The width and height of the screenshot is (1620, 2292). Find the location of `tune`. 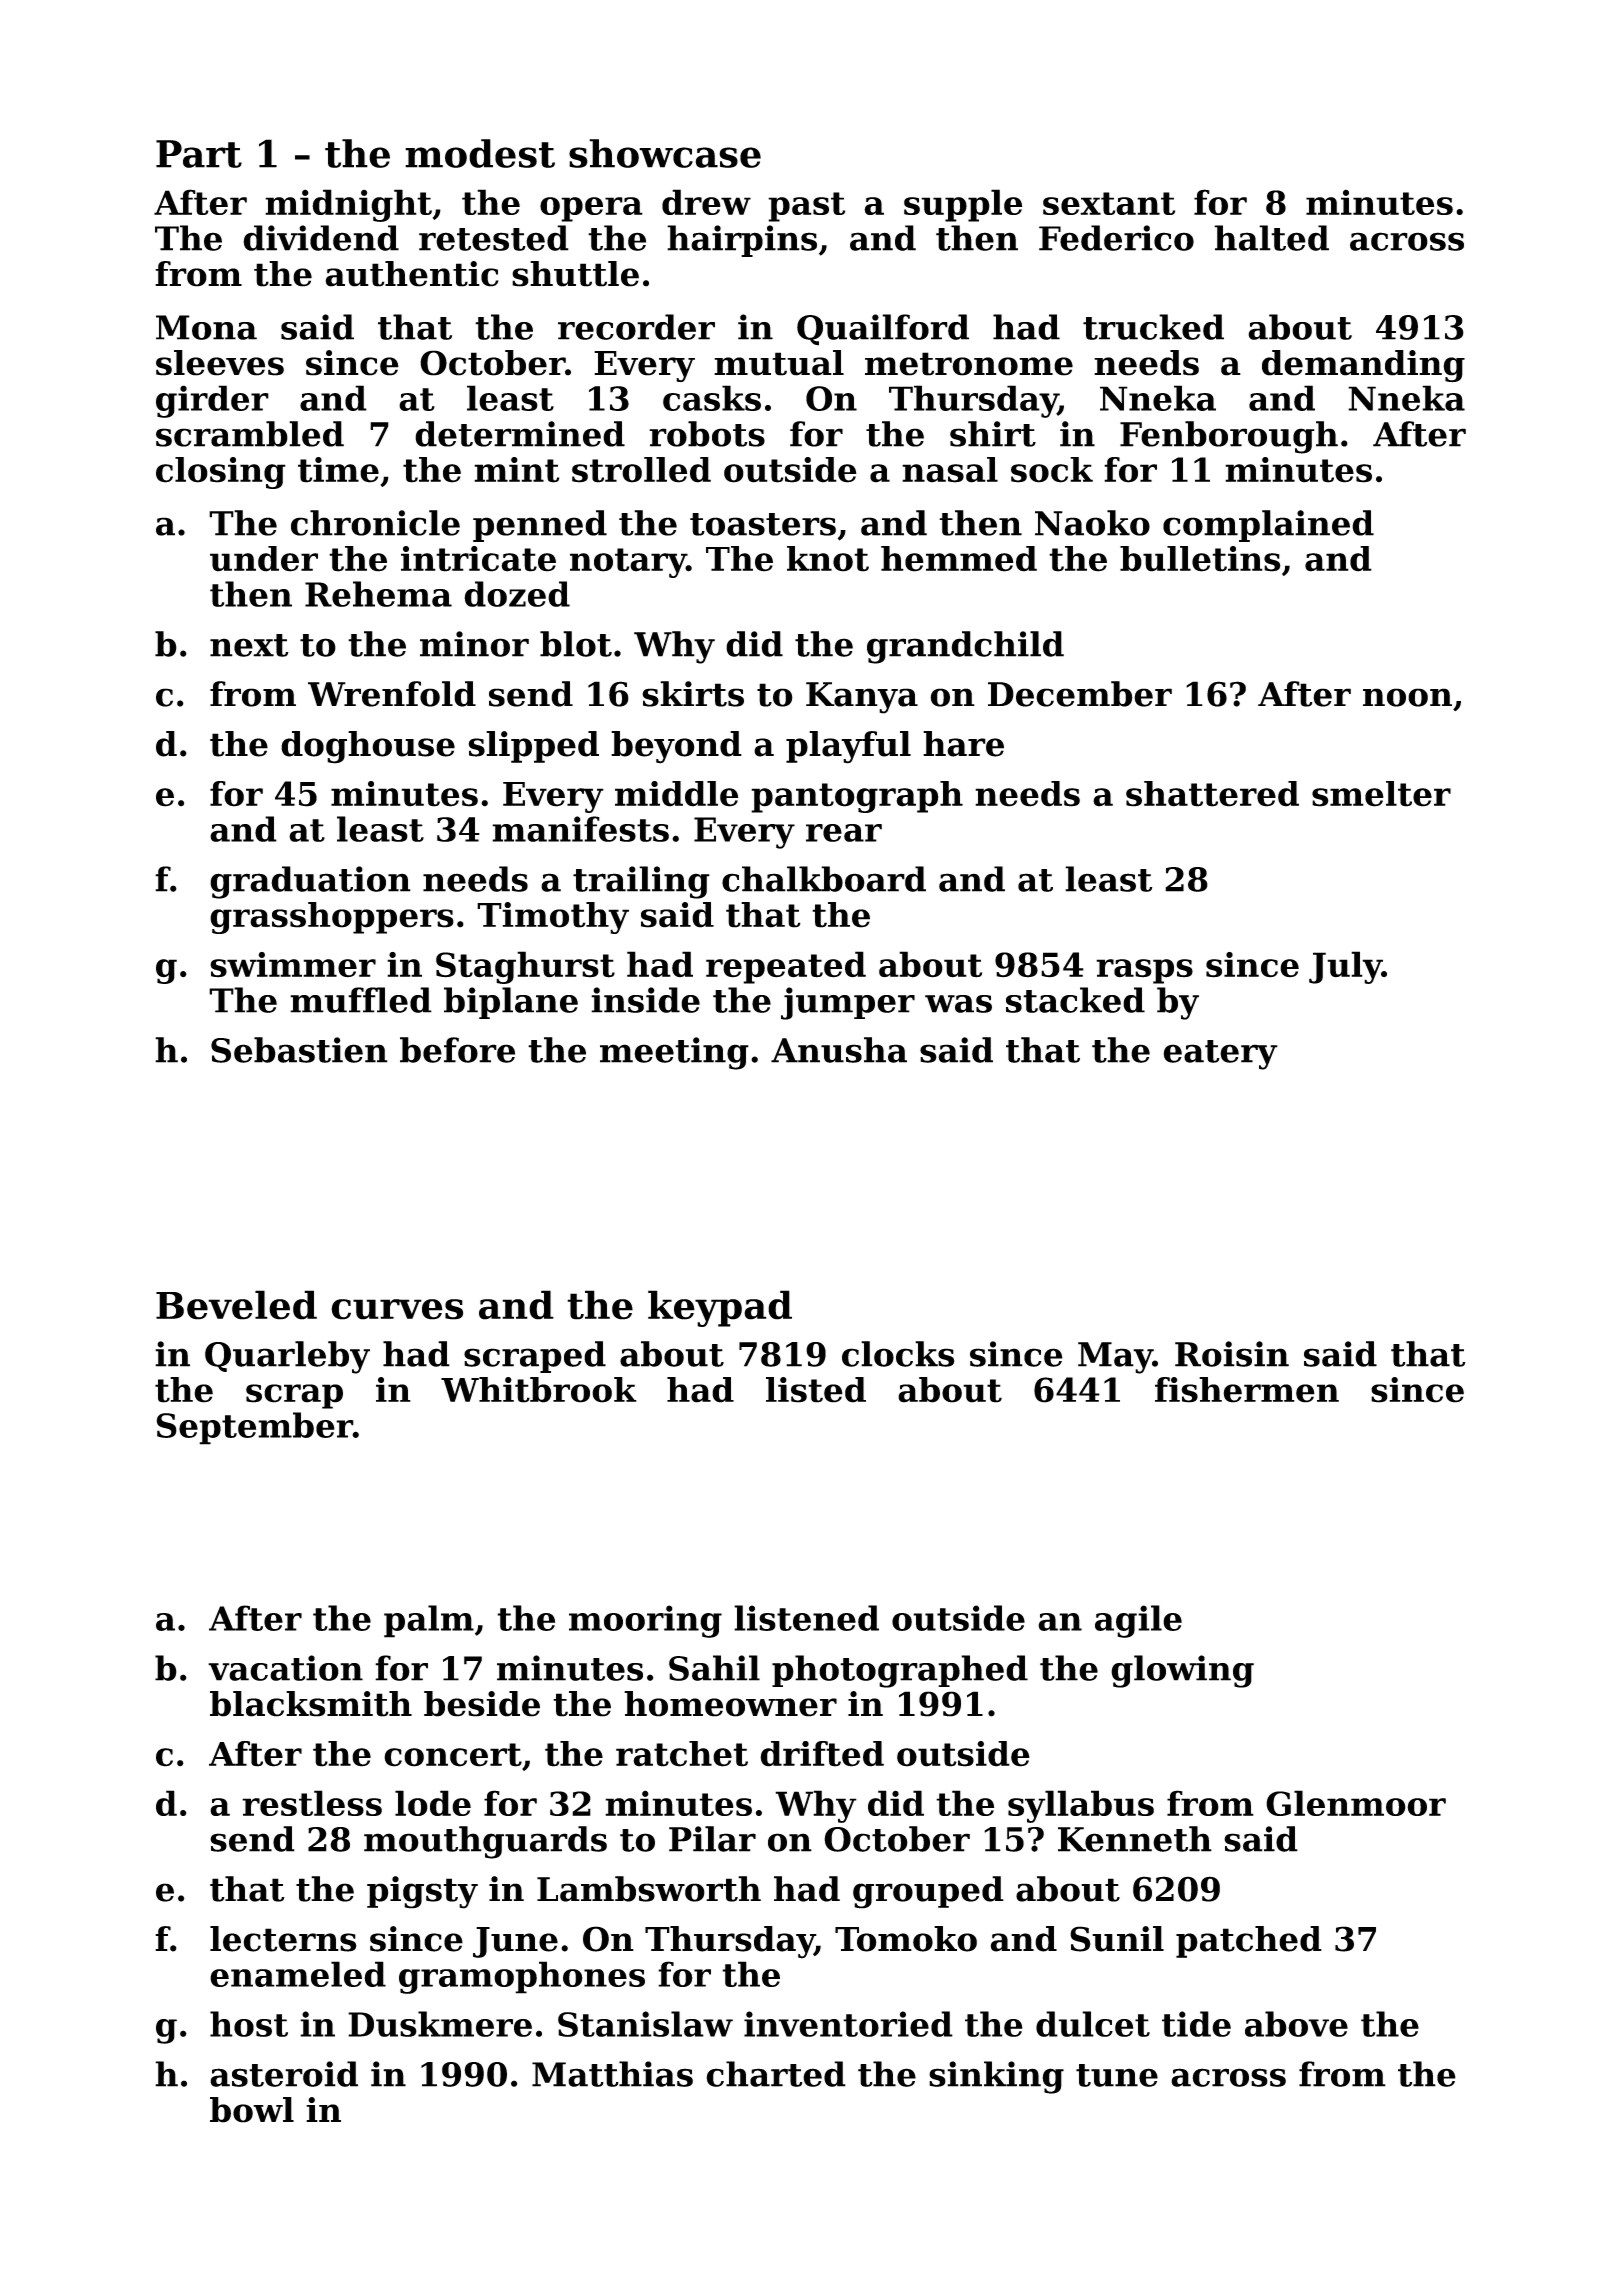

tune is located at coordinates (1117, 2075).
